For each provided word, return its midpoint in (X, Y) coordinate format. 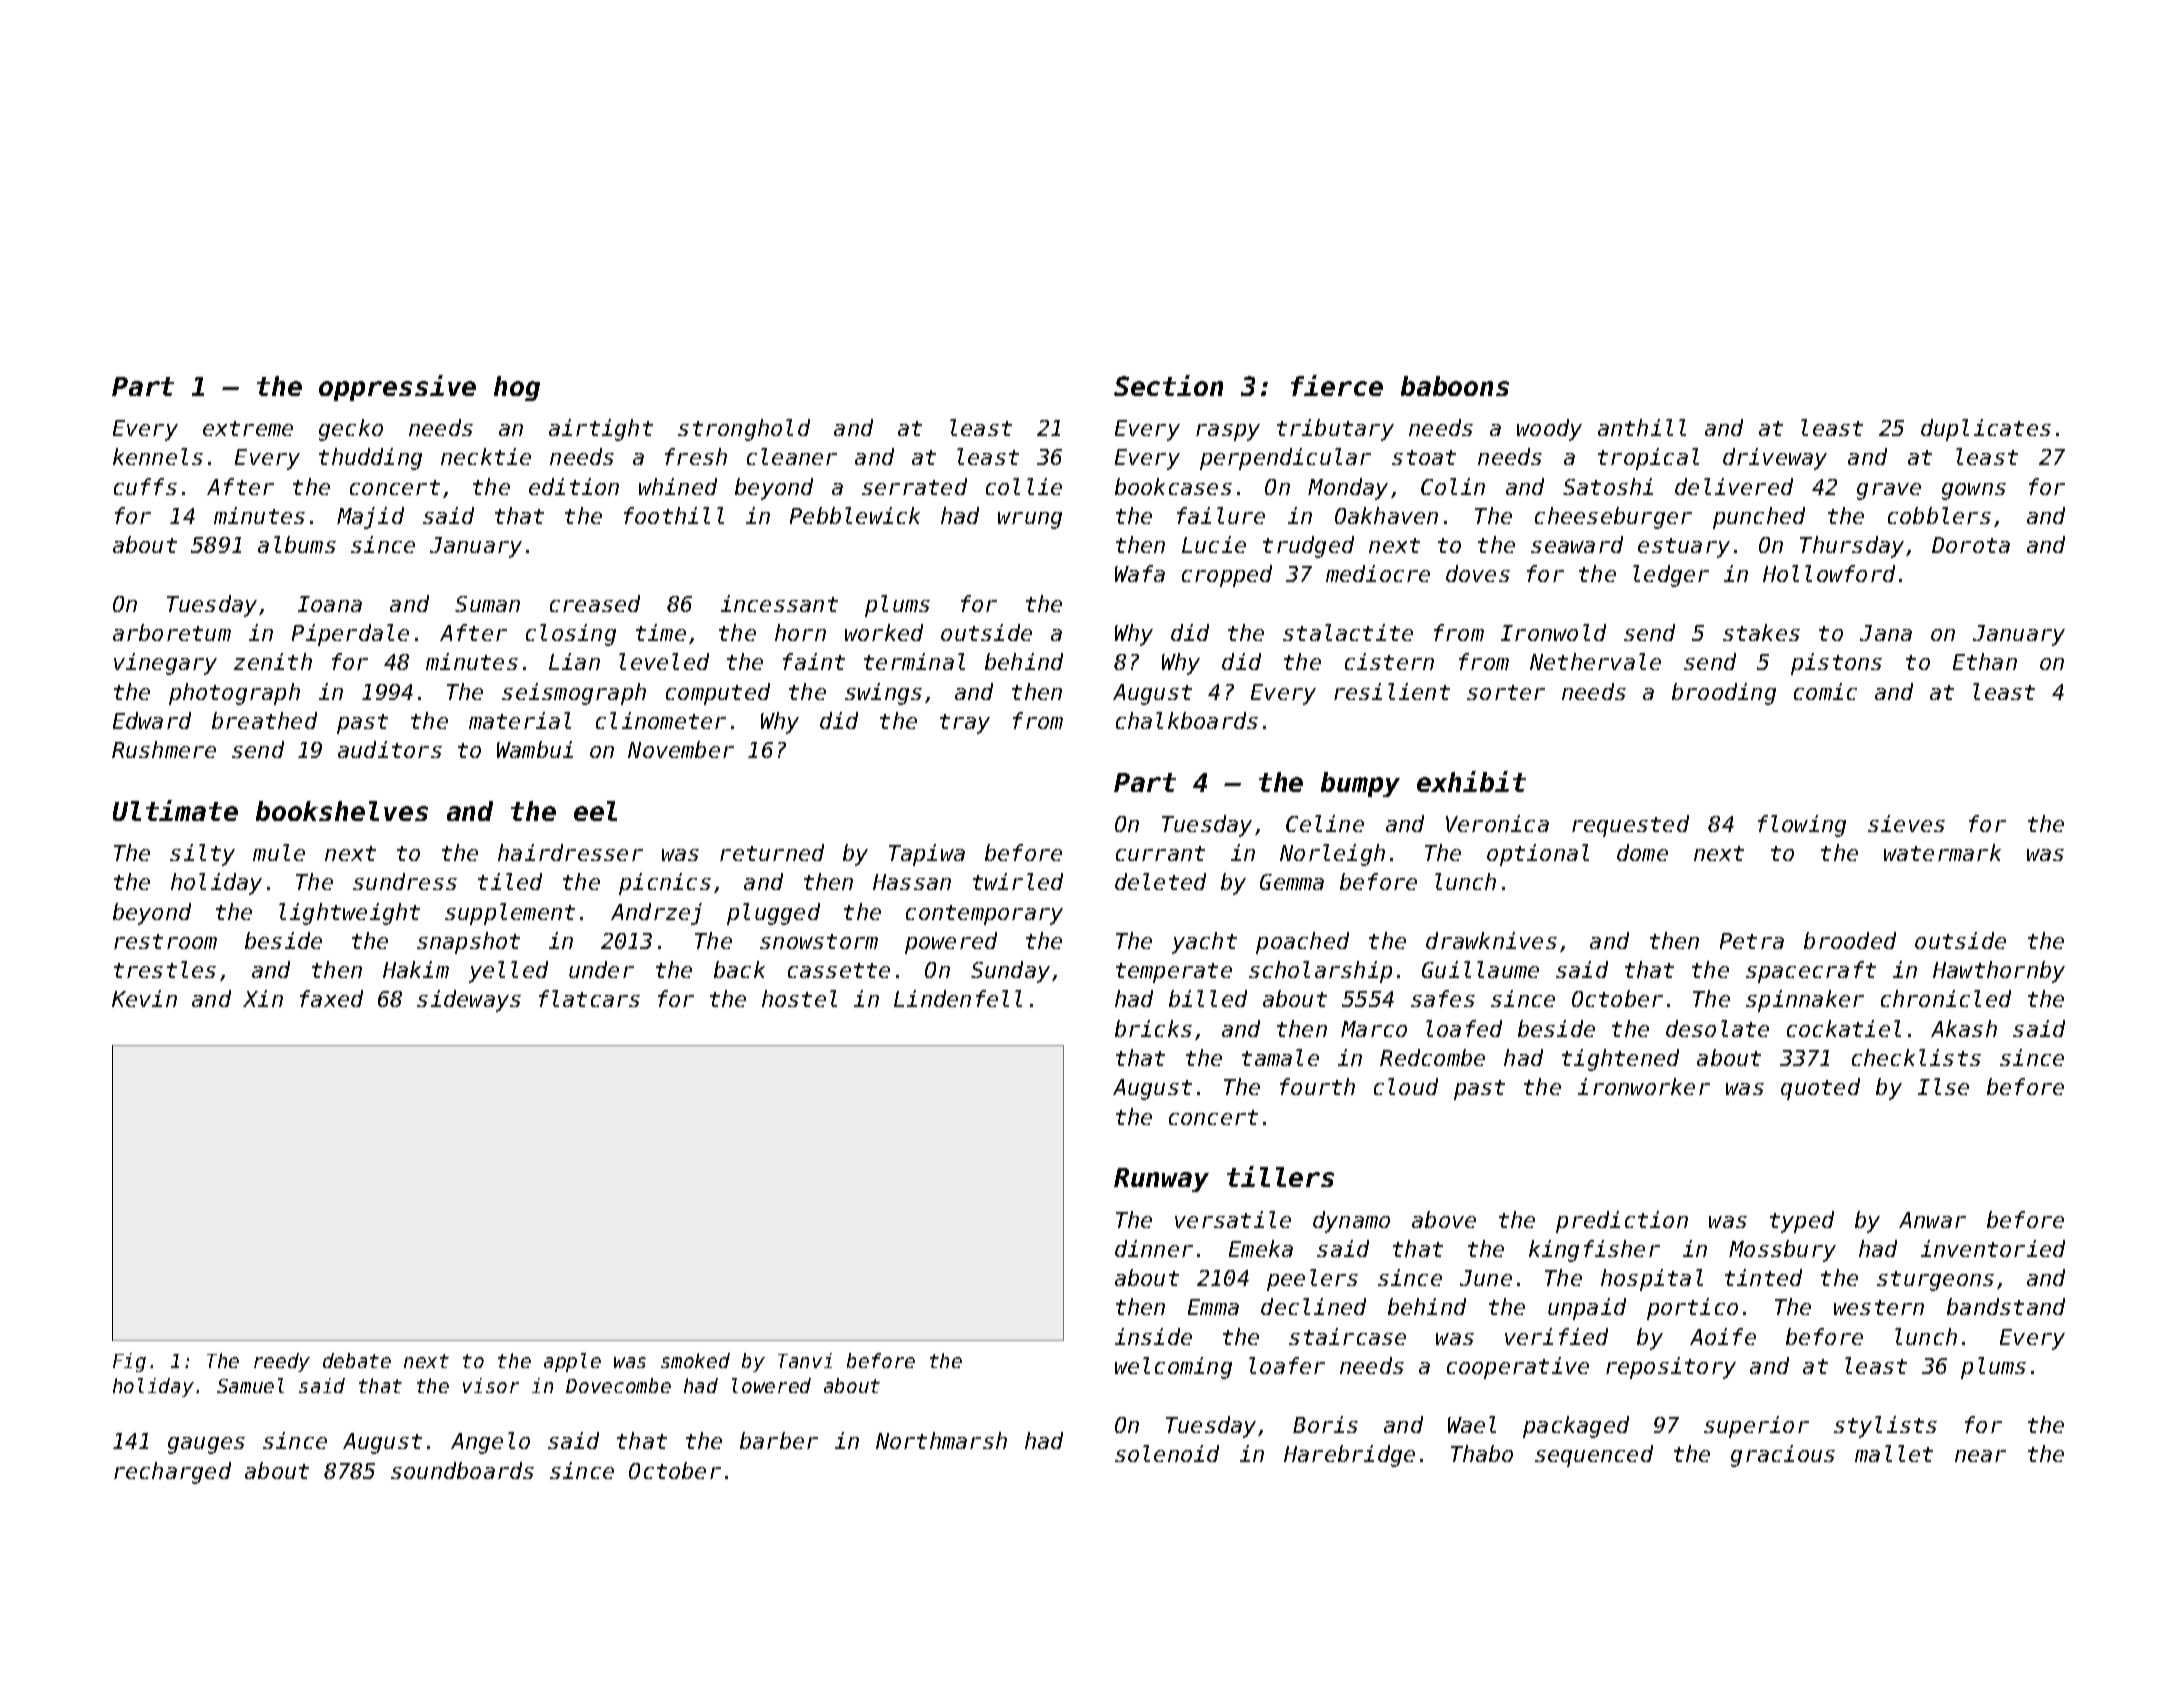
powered (951, 943)
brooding (1724, 694)
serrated (914, 486)
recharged (172, 1473)
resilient (1392, 691)
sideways (469, 1001)
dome (1642, 852)
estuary (1684, 548)
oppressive (397, 388)
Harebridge (1349, 1456)
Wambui (535, 749)
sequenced (1594, 1456)
